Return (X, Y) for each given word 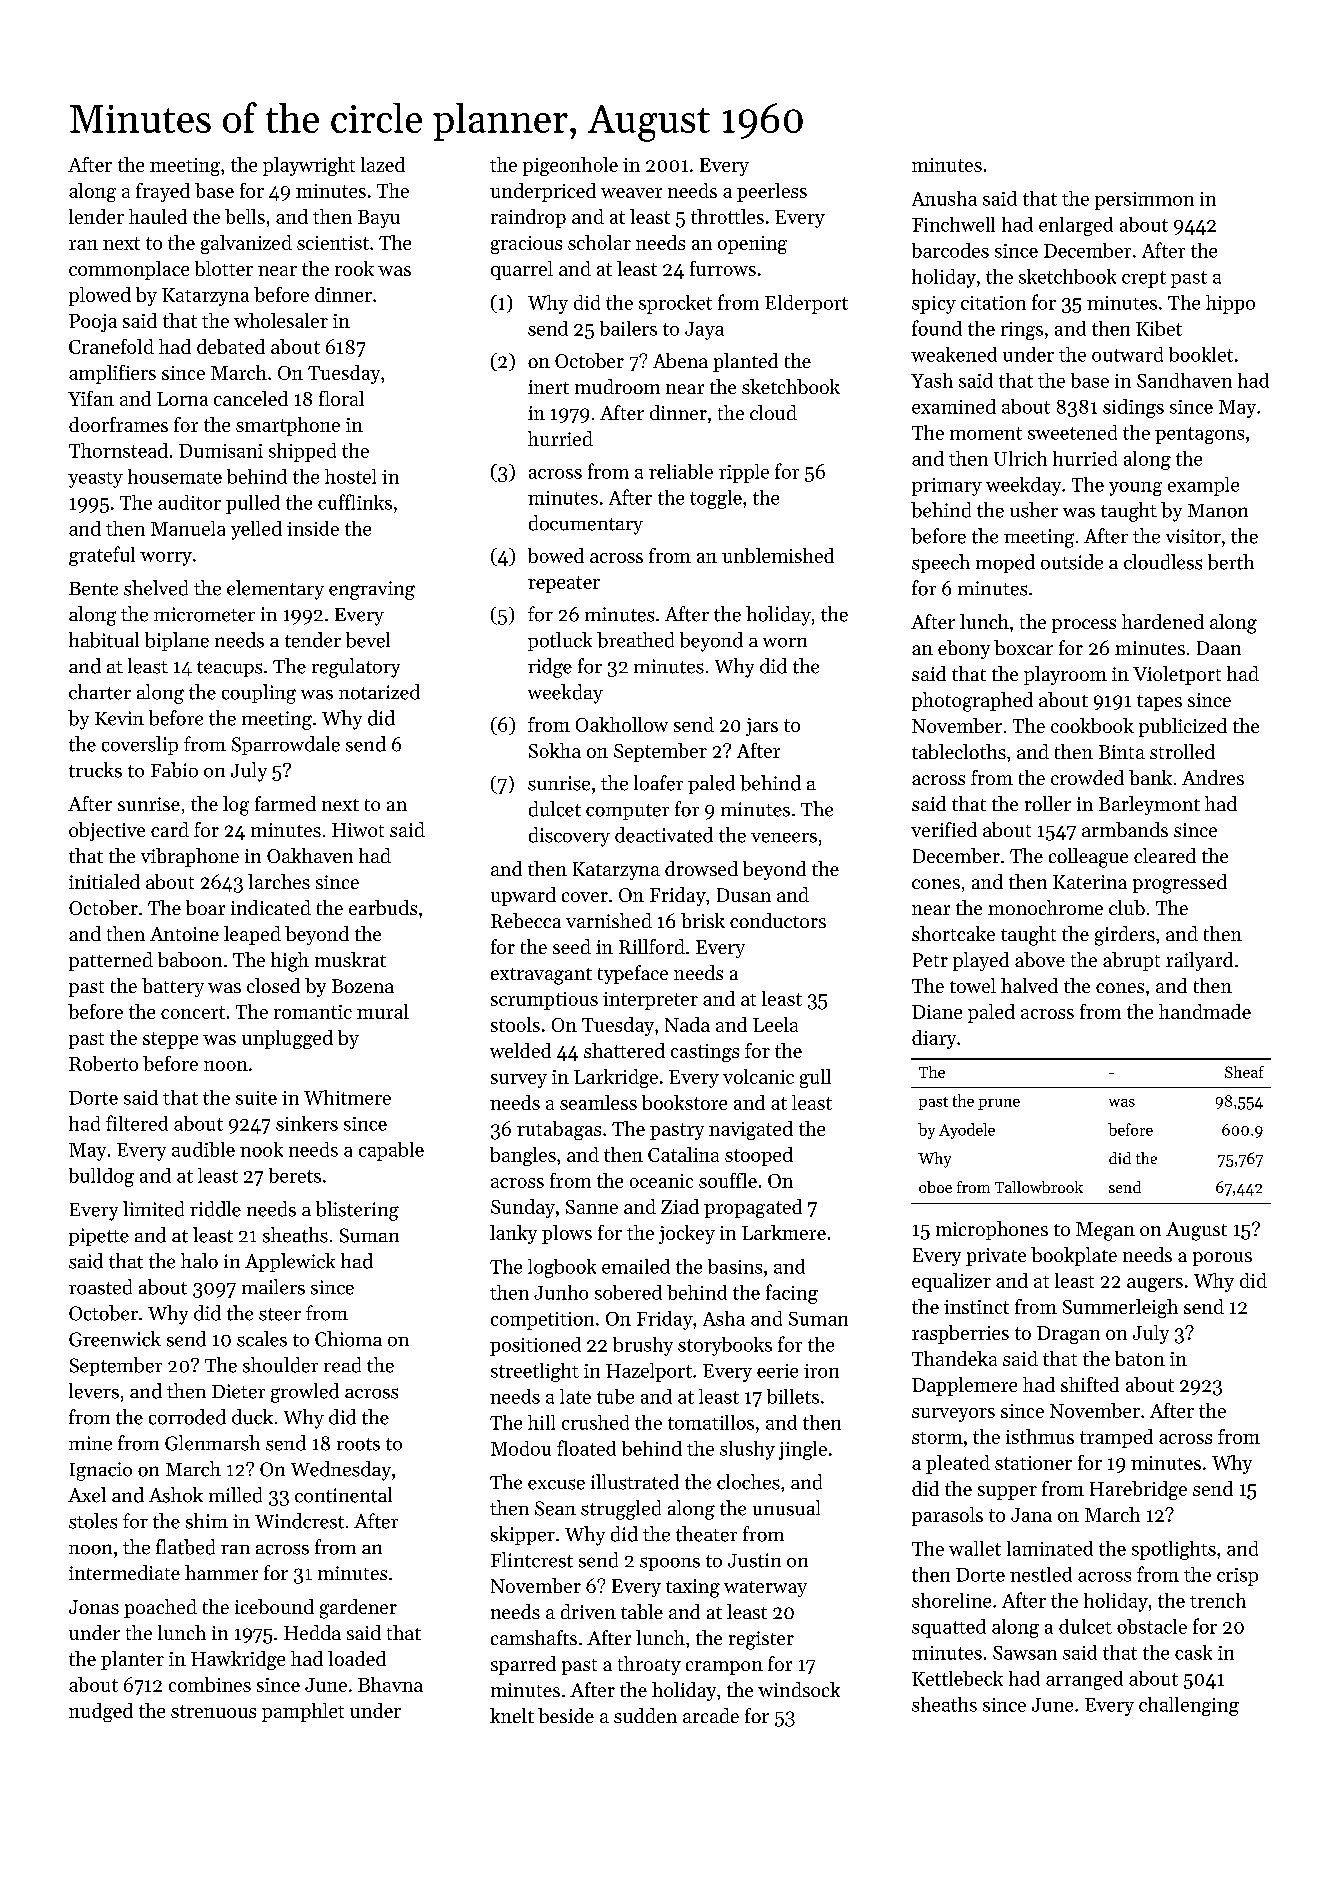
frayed (163, 192)
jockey (687, 1234)
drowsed (701, 868)
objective (107, 831)
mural (383, 1011)
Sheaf (1244, 1072)
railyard (1199, 961)
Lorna (182, 399)
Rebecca (526, 920)
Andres (1213, 777)
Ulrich (1020, 458)
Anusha (944, 198)
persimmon (1144, 201)
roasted (100, 1287)
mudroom (617, 386)
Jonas (94, 1607)
